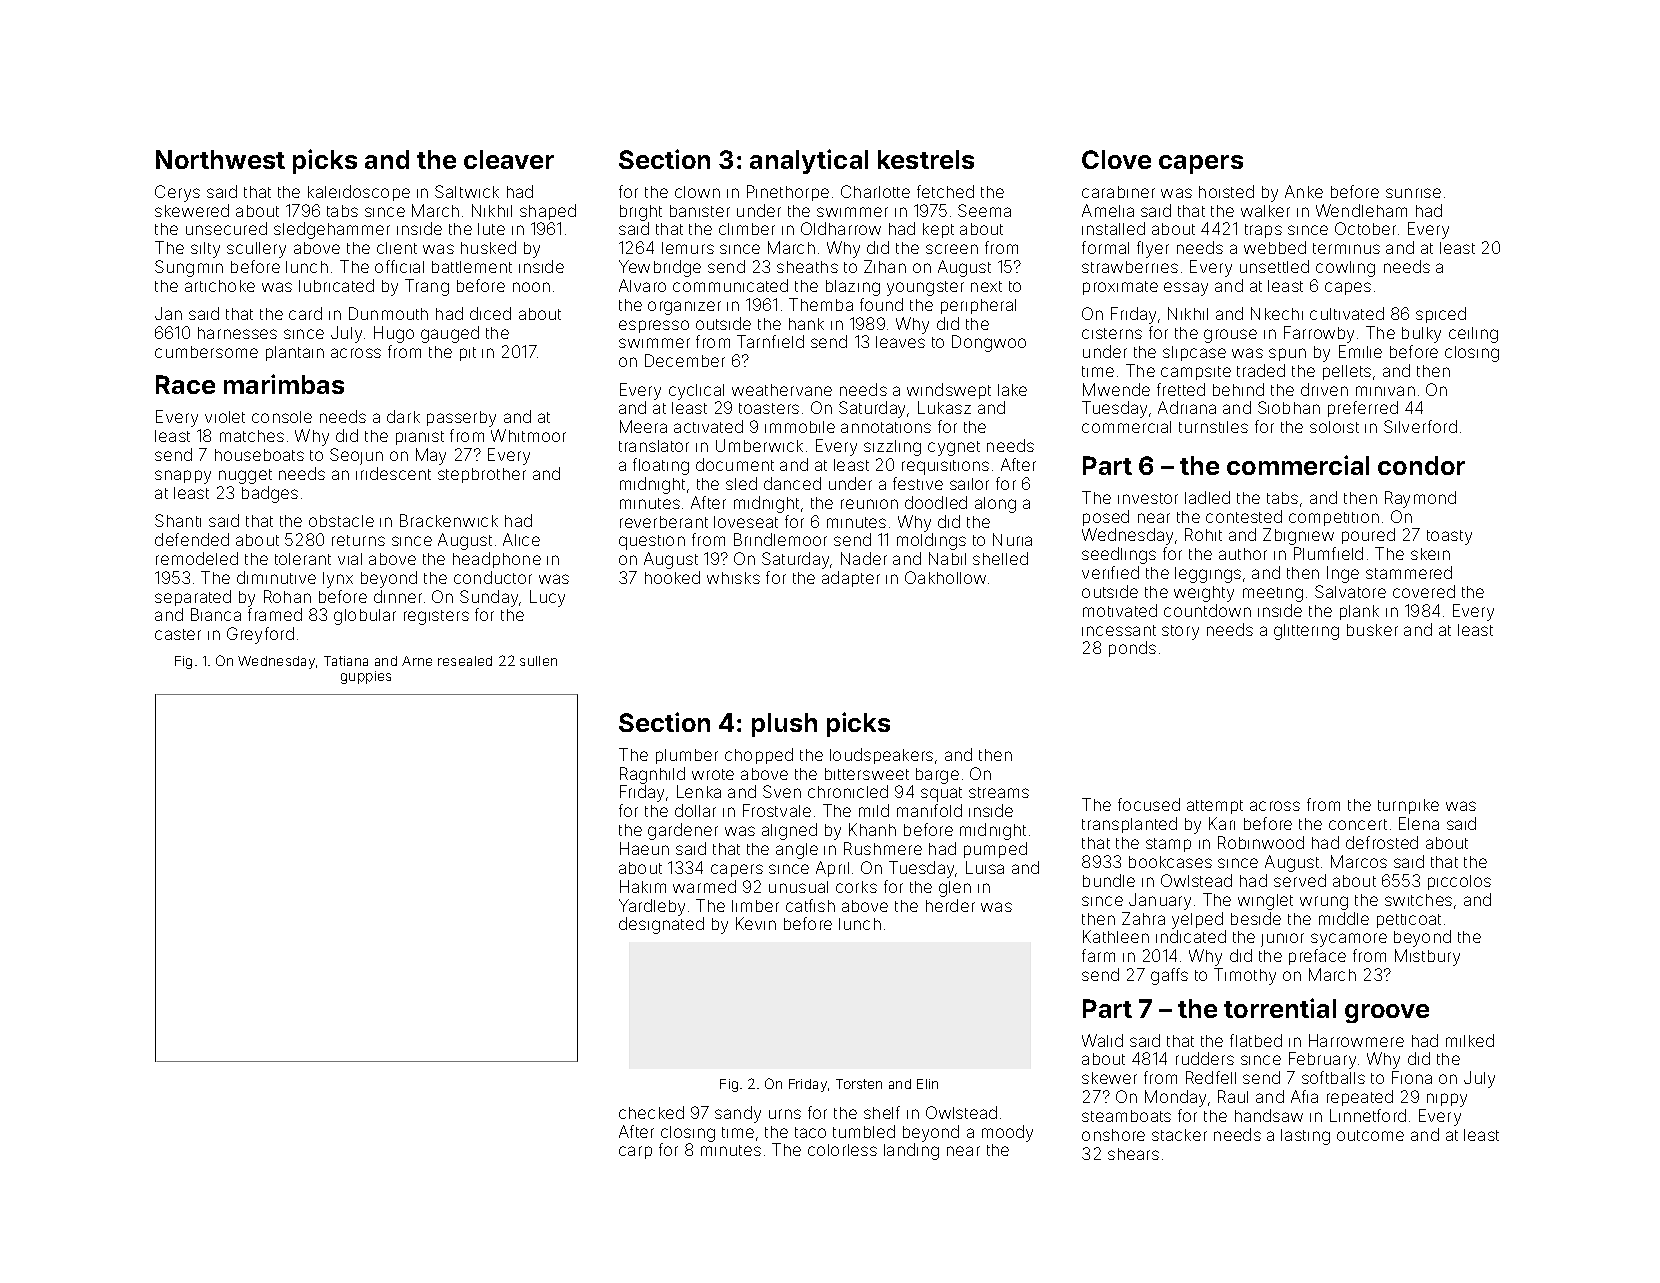 This image has width=1660, height=1283. What do you see at coordinates (366, 677) in the image?
I see `guppies` at bounding box center [366, 677].
